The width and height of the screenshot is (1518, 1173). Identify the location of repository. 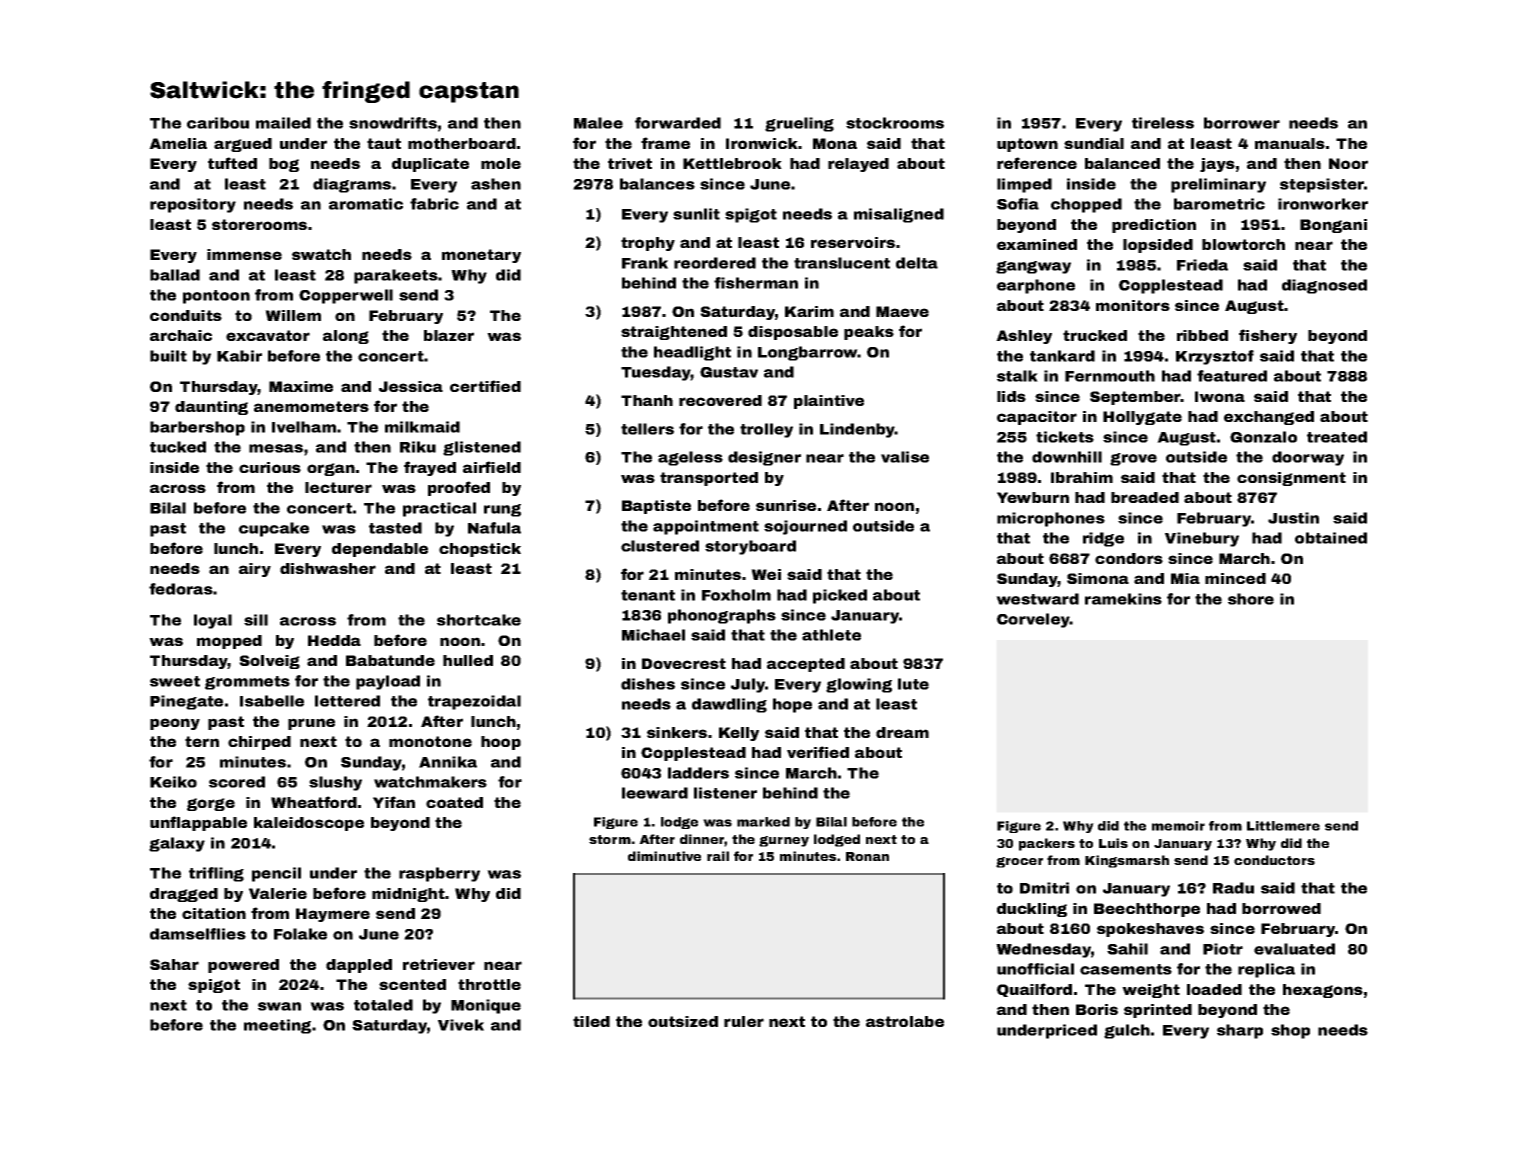
(193, 205).
